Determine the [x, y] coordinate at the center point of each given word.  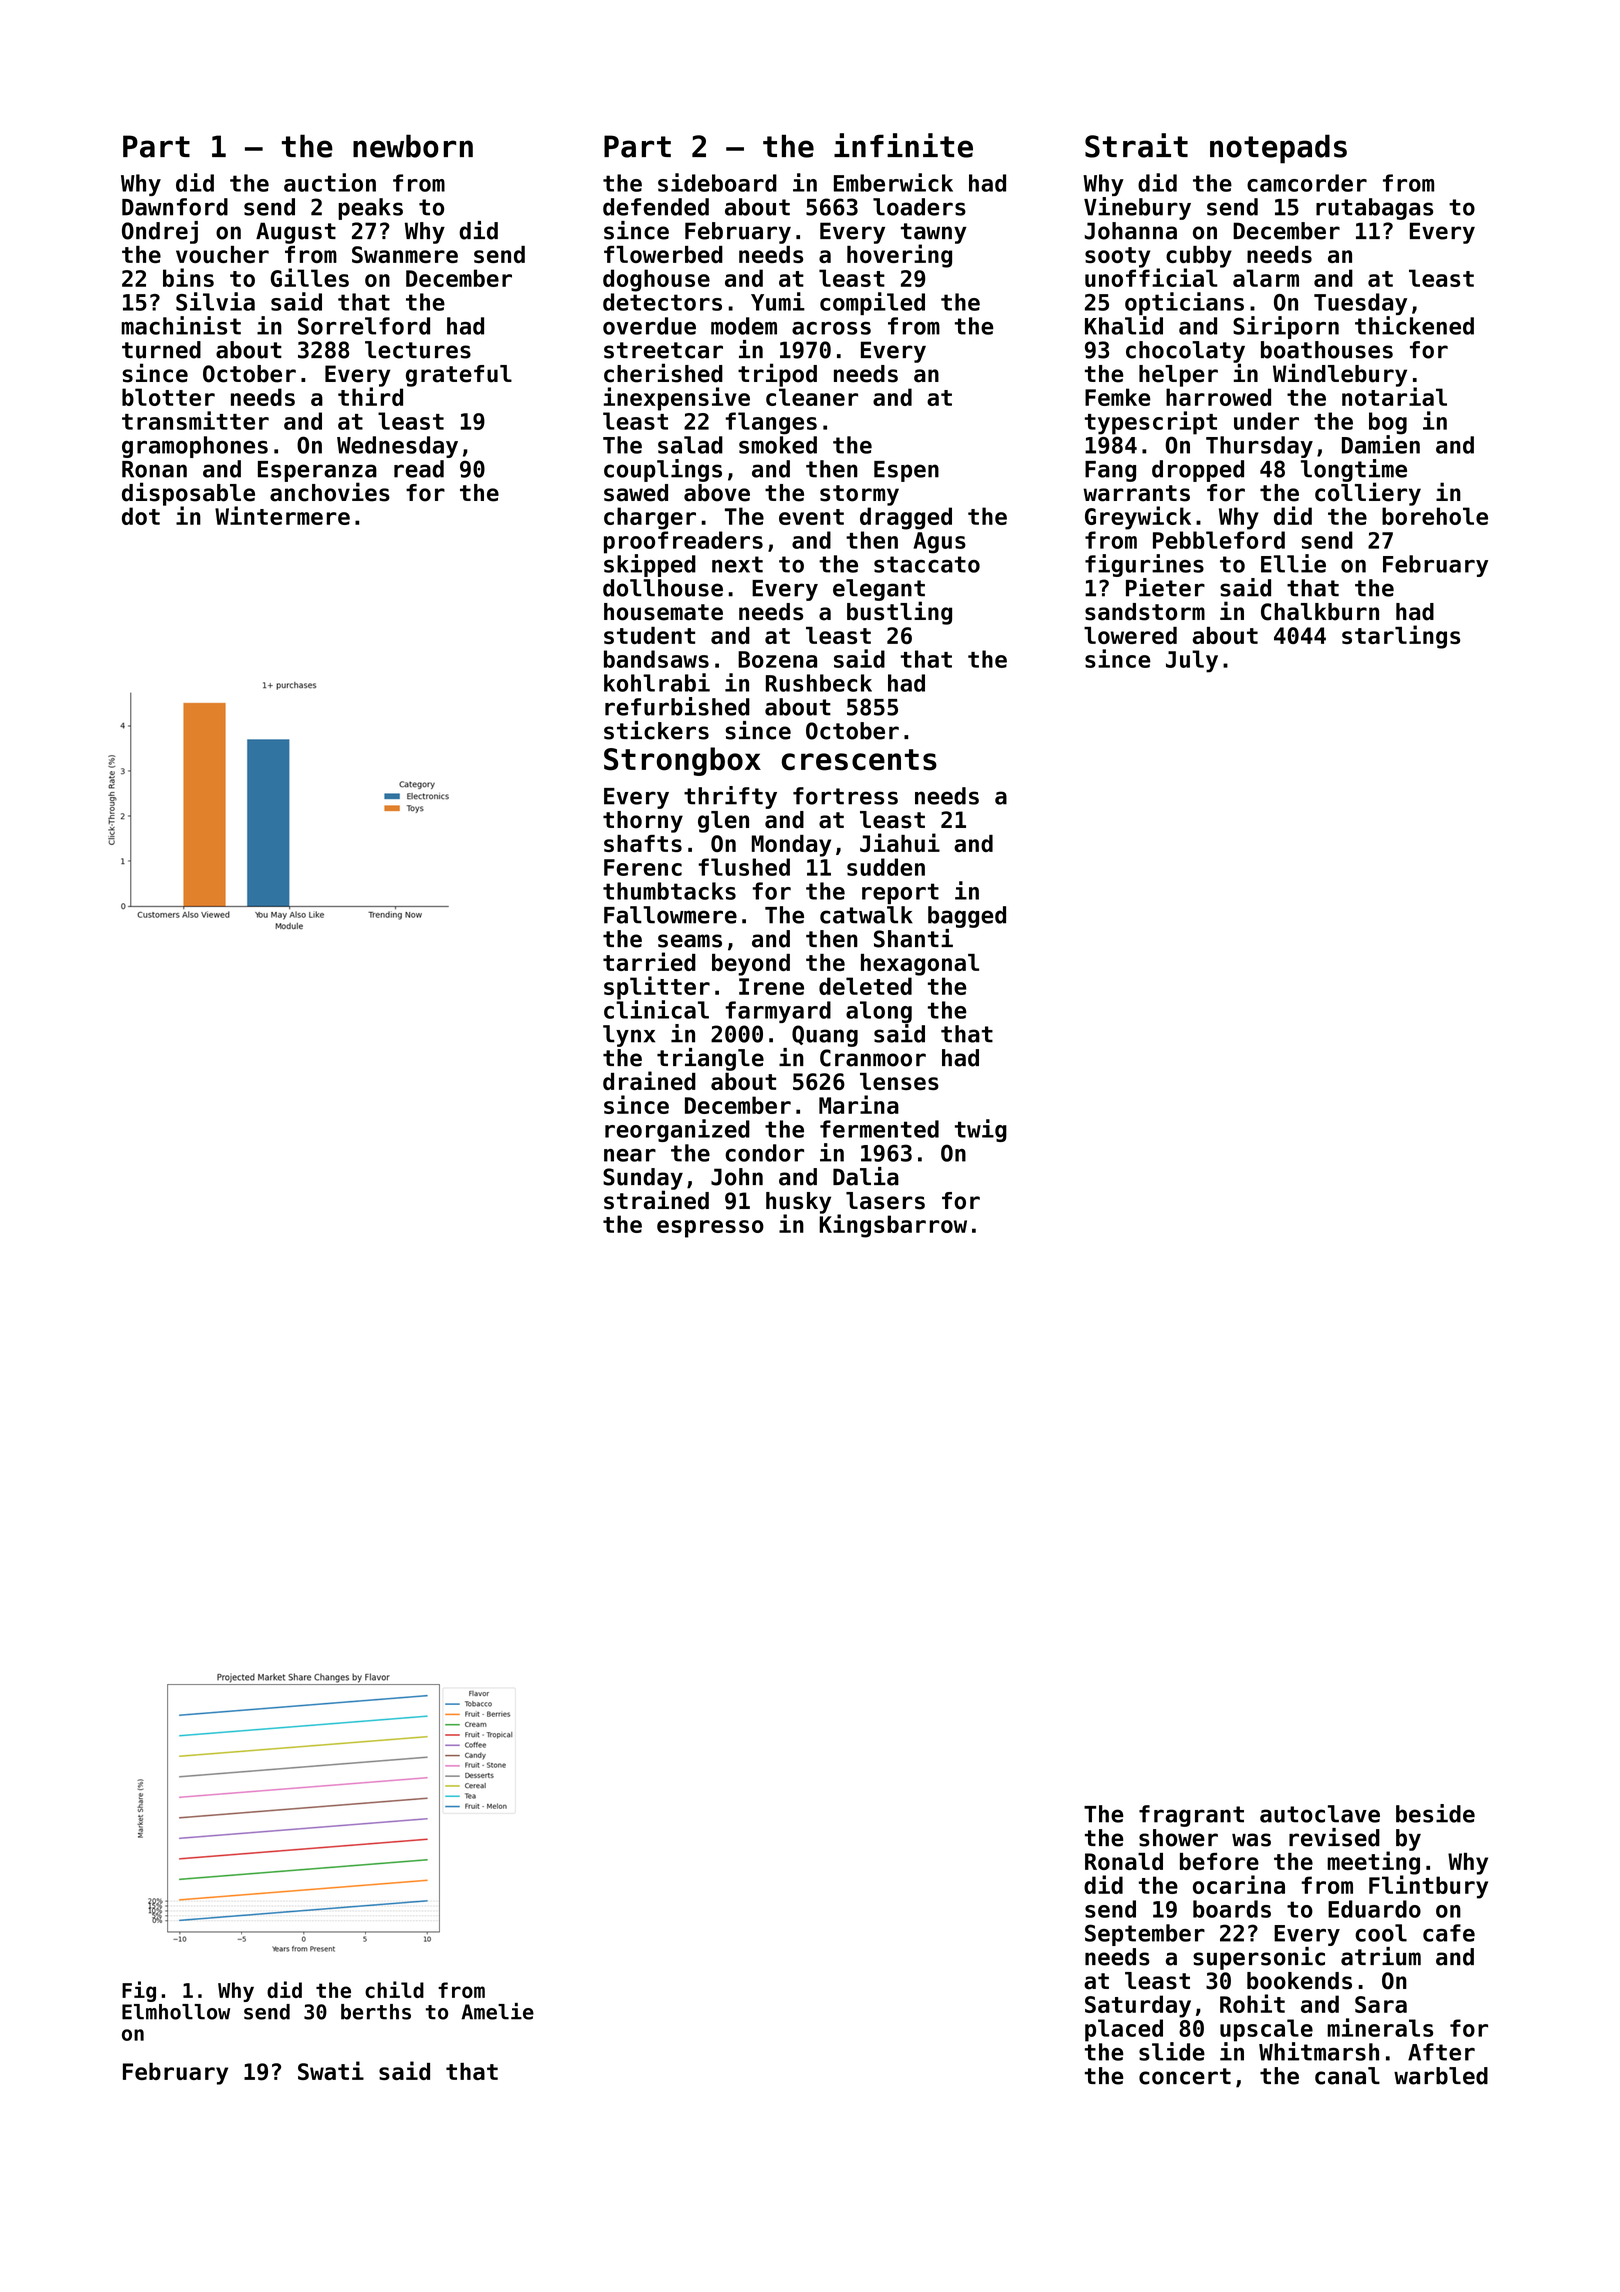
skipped [650, 565]
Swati [331, 2070]
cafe [1449, 1933]
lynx [629, 1036]
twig [981, 1130]
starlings [1401, 637]
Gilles [310, 277]
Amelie [497, 2011]
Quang [825, 1036]
